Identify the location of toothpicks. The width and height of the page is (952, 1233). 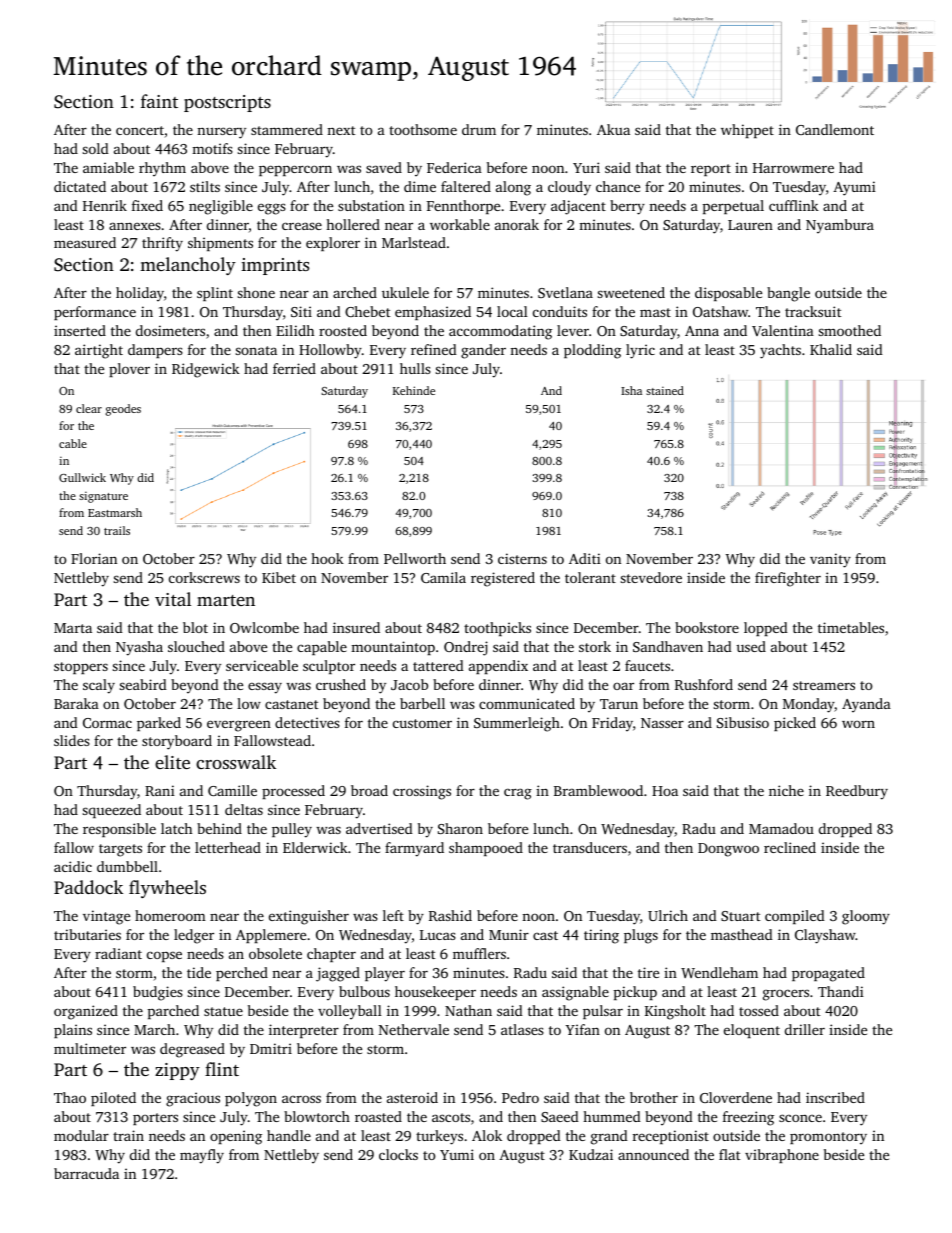
(497, 629).
